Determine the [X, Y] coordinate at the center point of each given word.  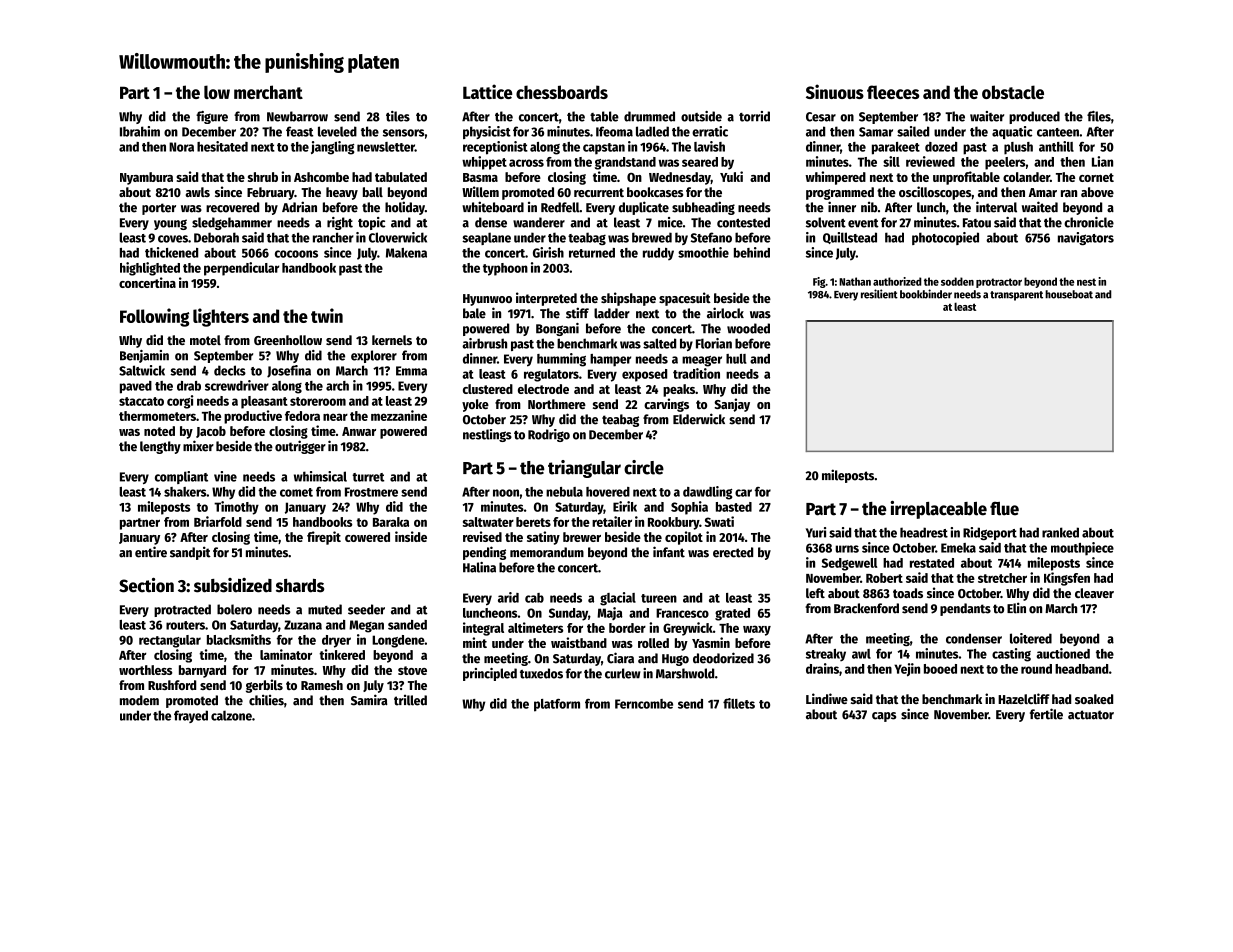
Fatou [977, 223]
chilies [266, 700]
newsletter [386, 147]
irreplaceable [938, 510]
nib [869, 207]
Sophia [689, 508]
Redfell [560, 207]
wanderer [539, 222]
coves [173, 239]
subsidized [233, 585]
